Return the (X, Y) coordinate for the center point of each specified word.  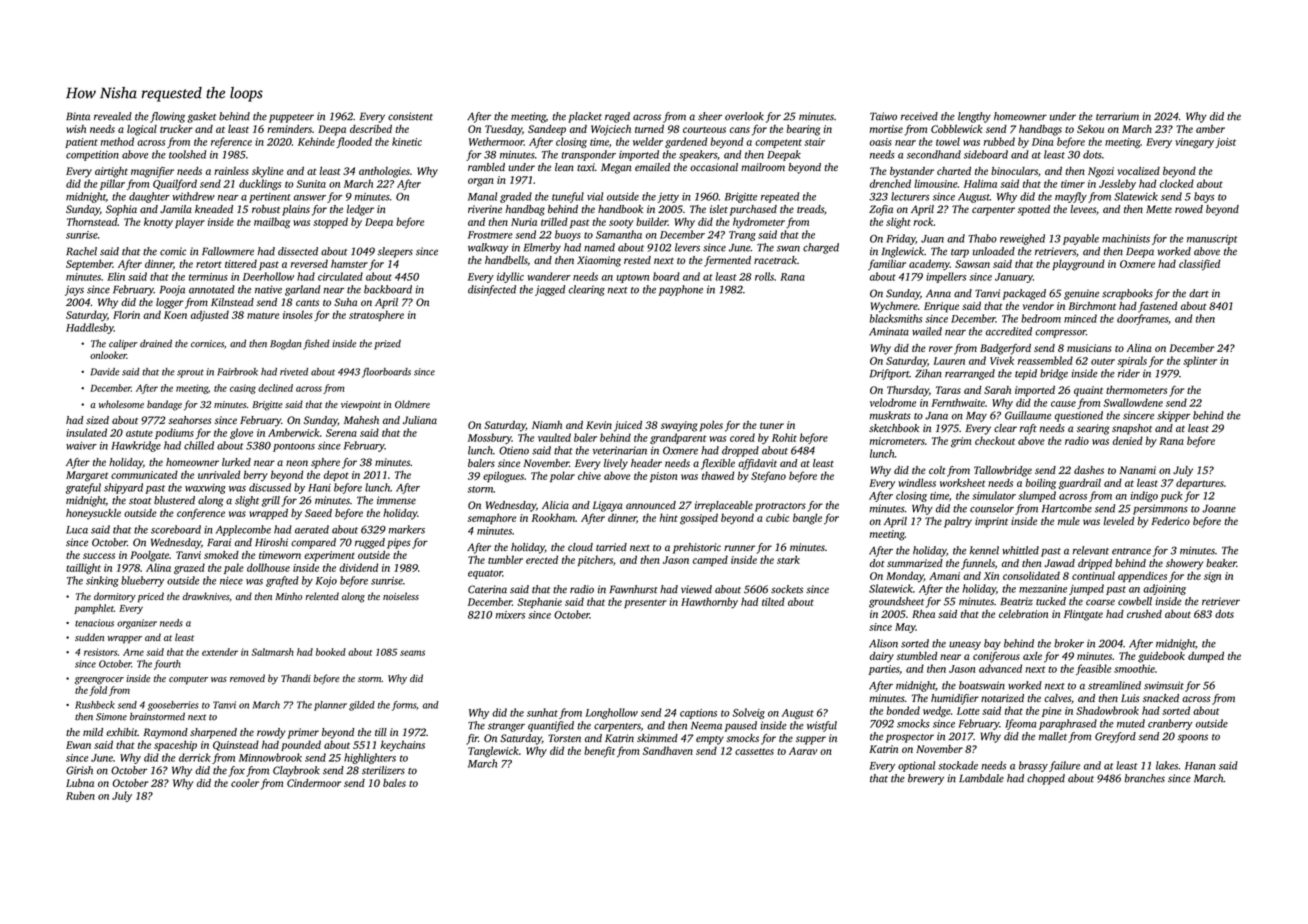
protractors (780, 507)
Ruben (80, 795)
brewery (926, 779)
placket (585, 117)
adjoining (1164, 589)
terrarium (1117, 116)
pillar (112, 184)
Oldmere (412, 404)
